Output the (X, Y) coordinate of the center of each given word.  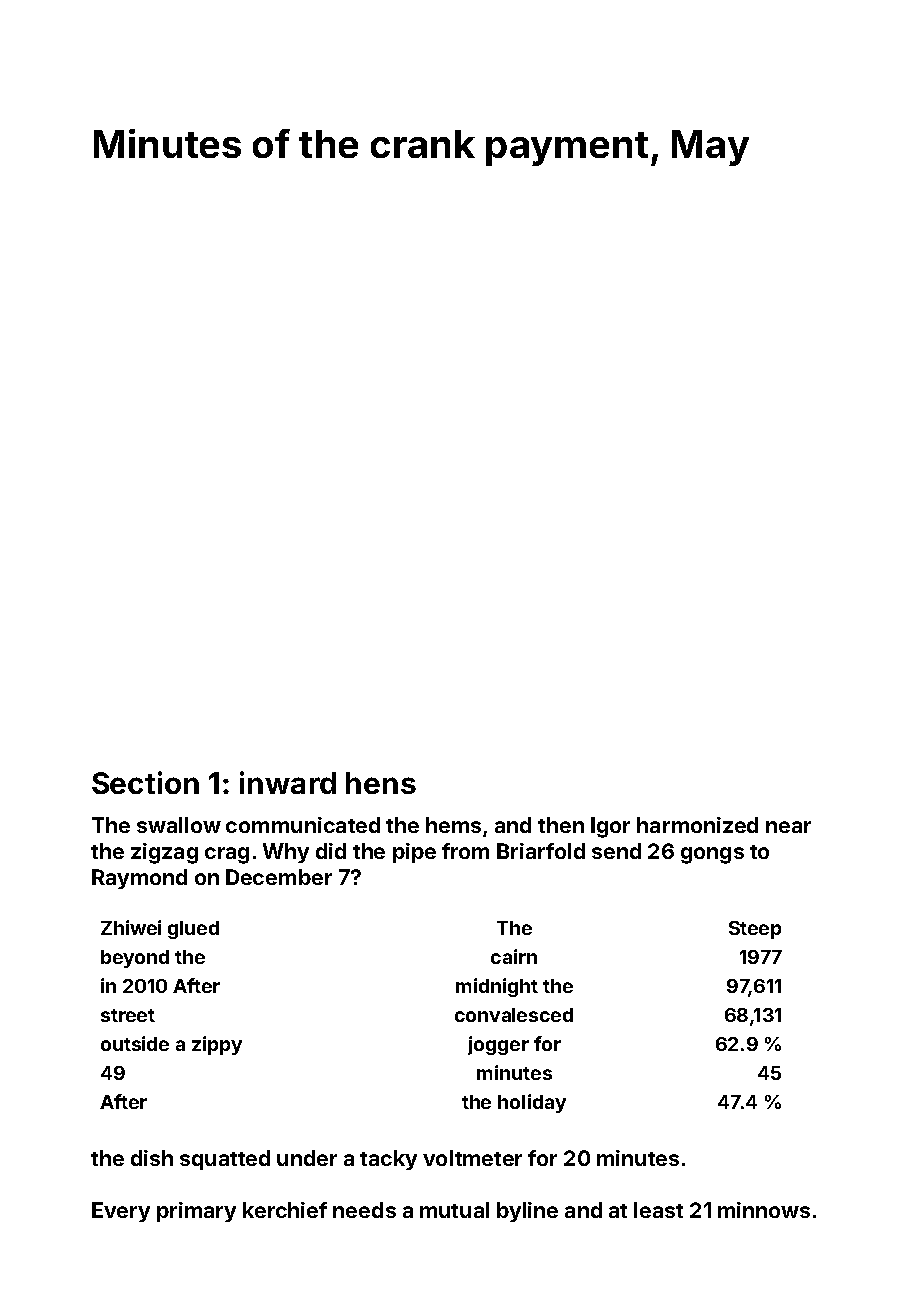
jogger (498, 1045)
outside (135, 1043)
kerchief (285, 1210)
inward (288, 782)
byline (527, 1212)
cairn (514, 956)
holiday (532, 1103)
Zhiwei (131, 927)
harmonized (697, 825)
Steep (755, 930)
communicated (303, 825)
